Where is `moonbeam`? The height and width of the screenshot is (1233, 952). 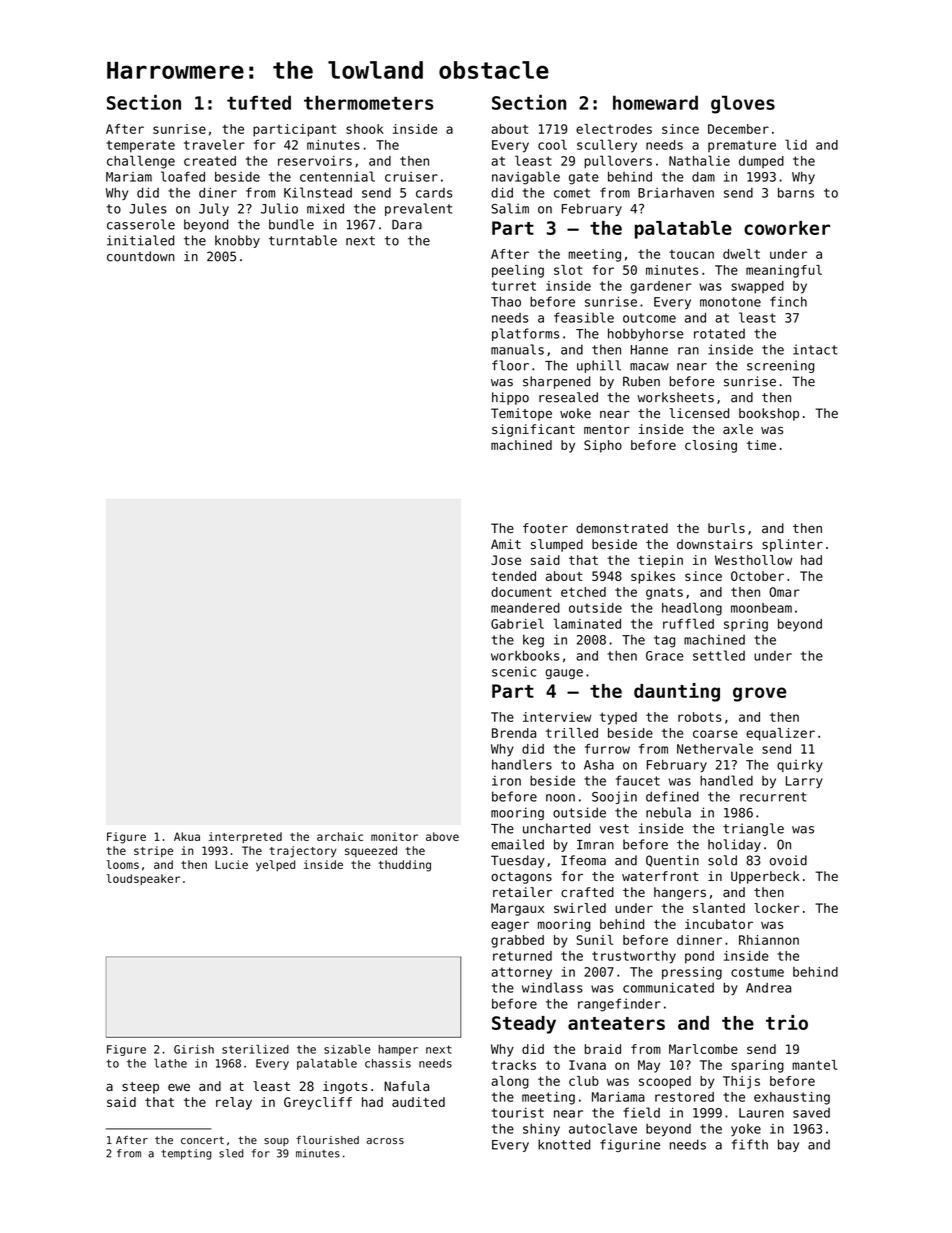
moonbeam is located at coordinates (761, 608).
